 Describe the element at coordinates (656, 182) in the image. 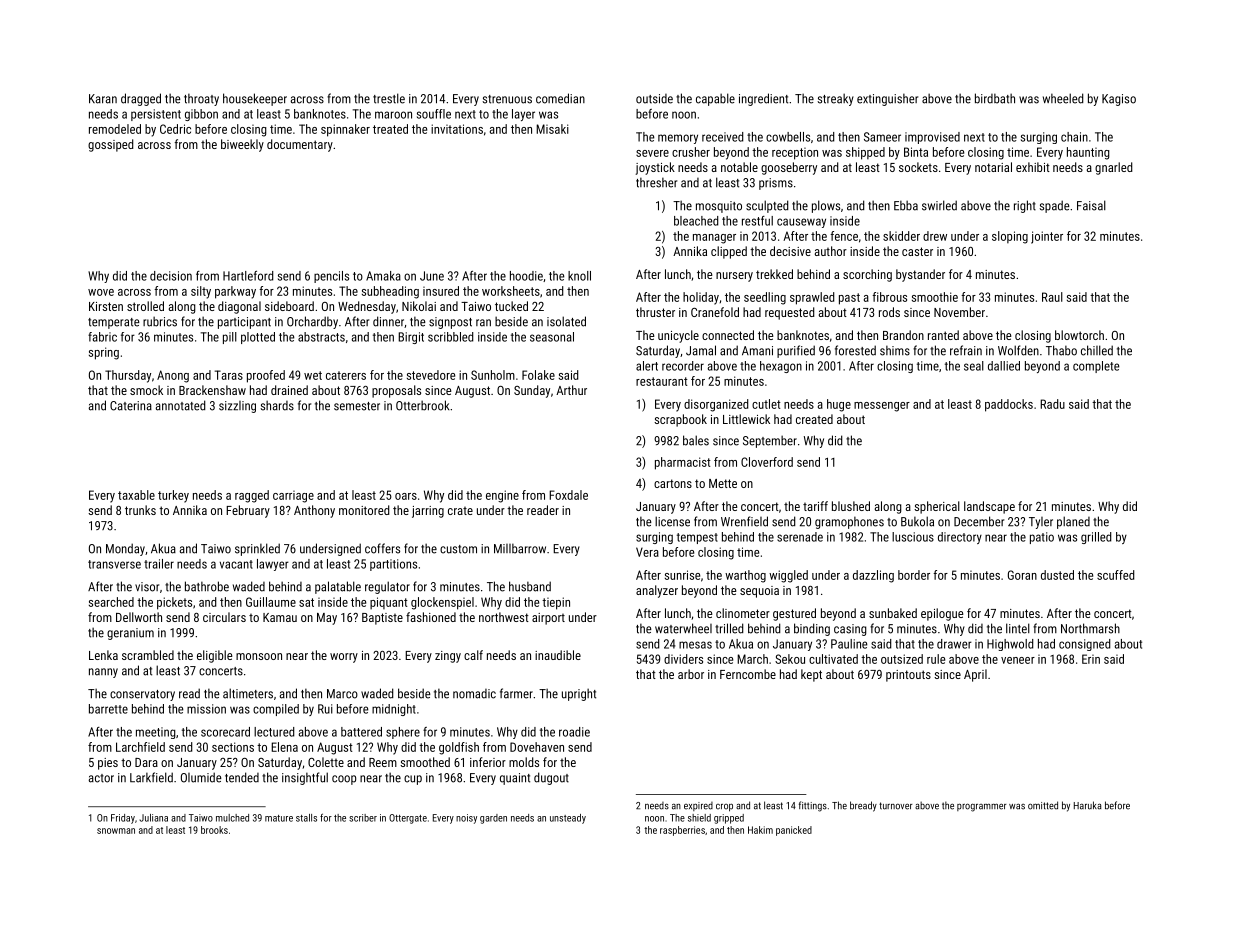

I see `thresher` at that location.
